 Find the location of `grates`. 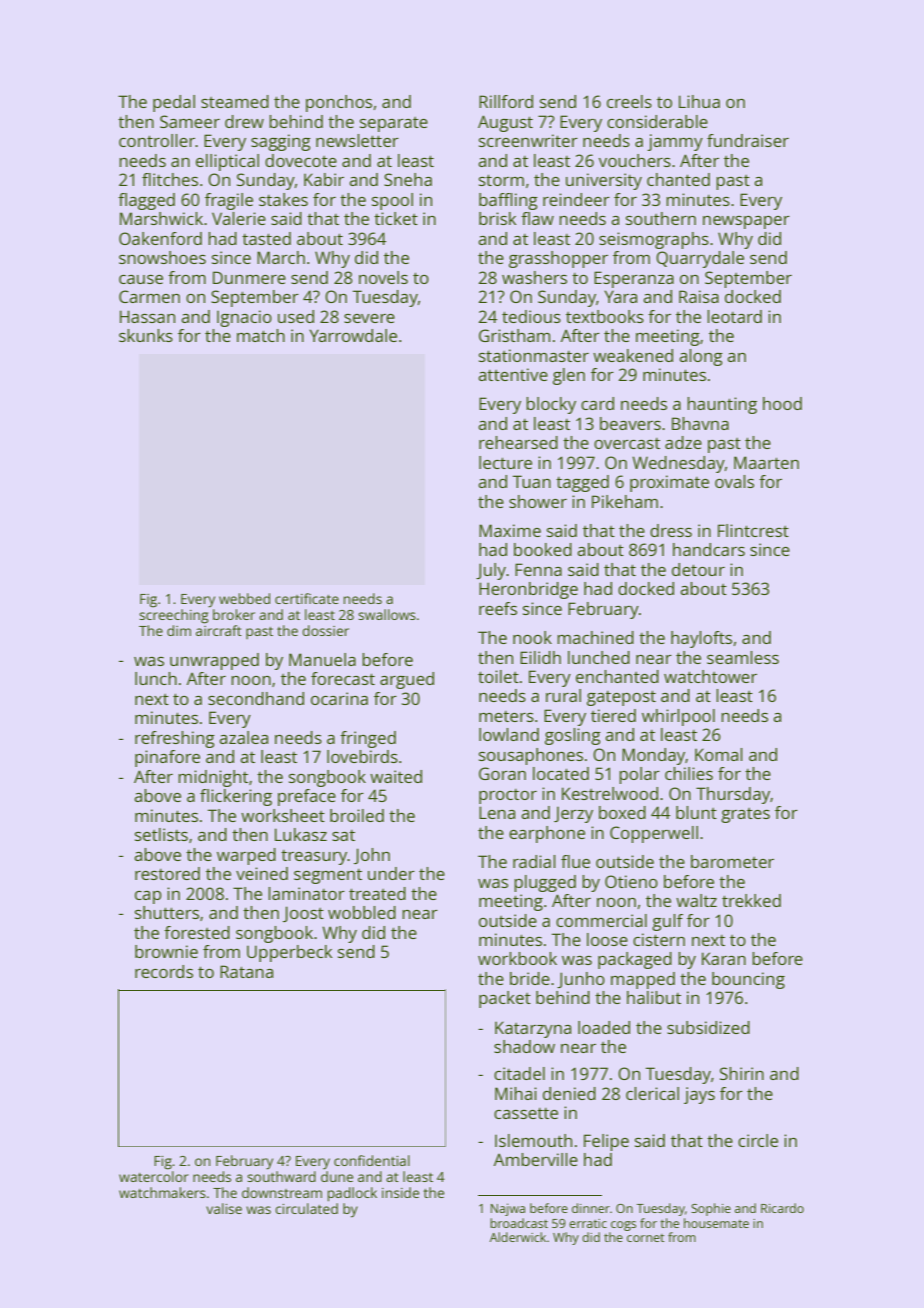

grates is located at coordinates (745, 815).
